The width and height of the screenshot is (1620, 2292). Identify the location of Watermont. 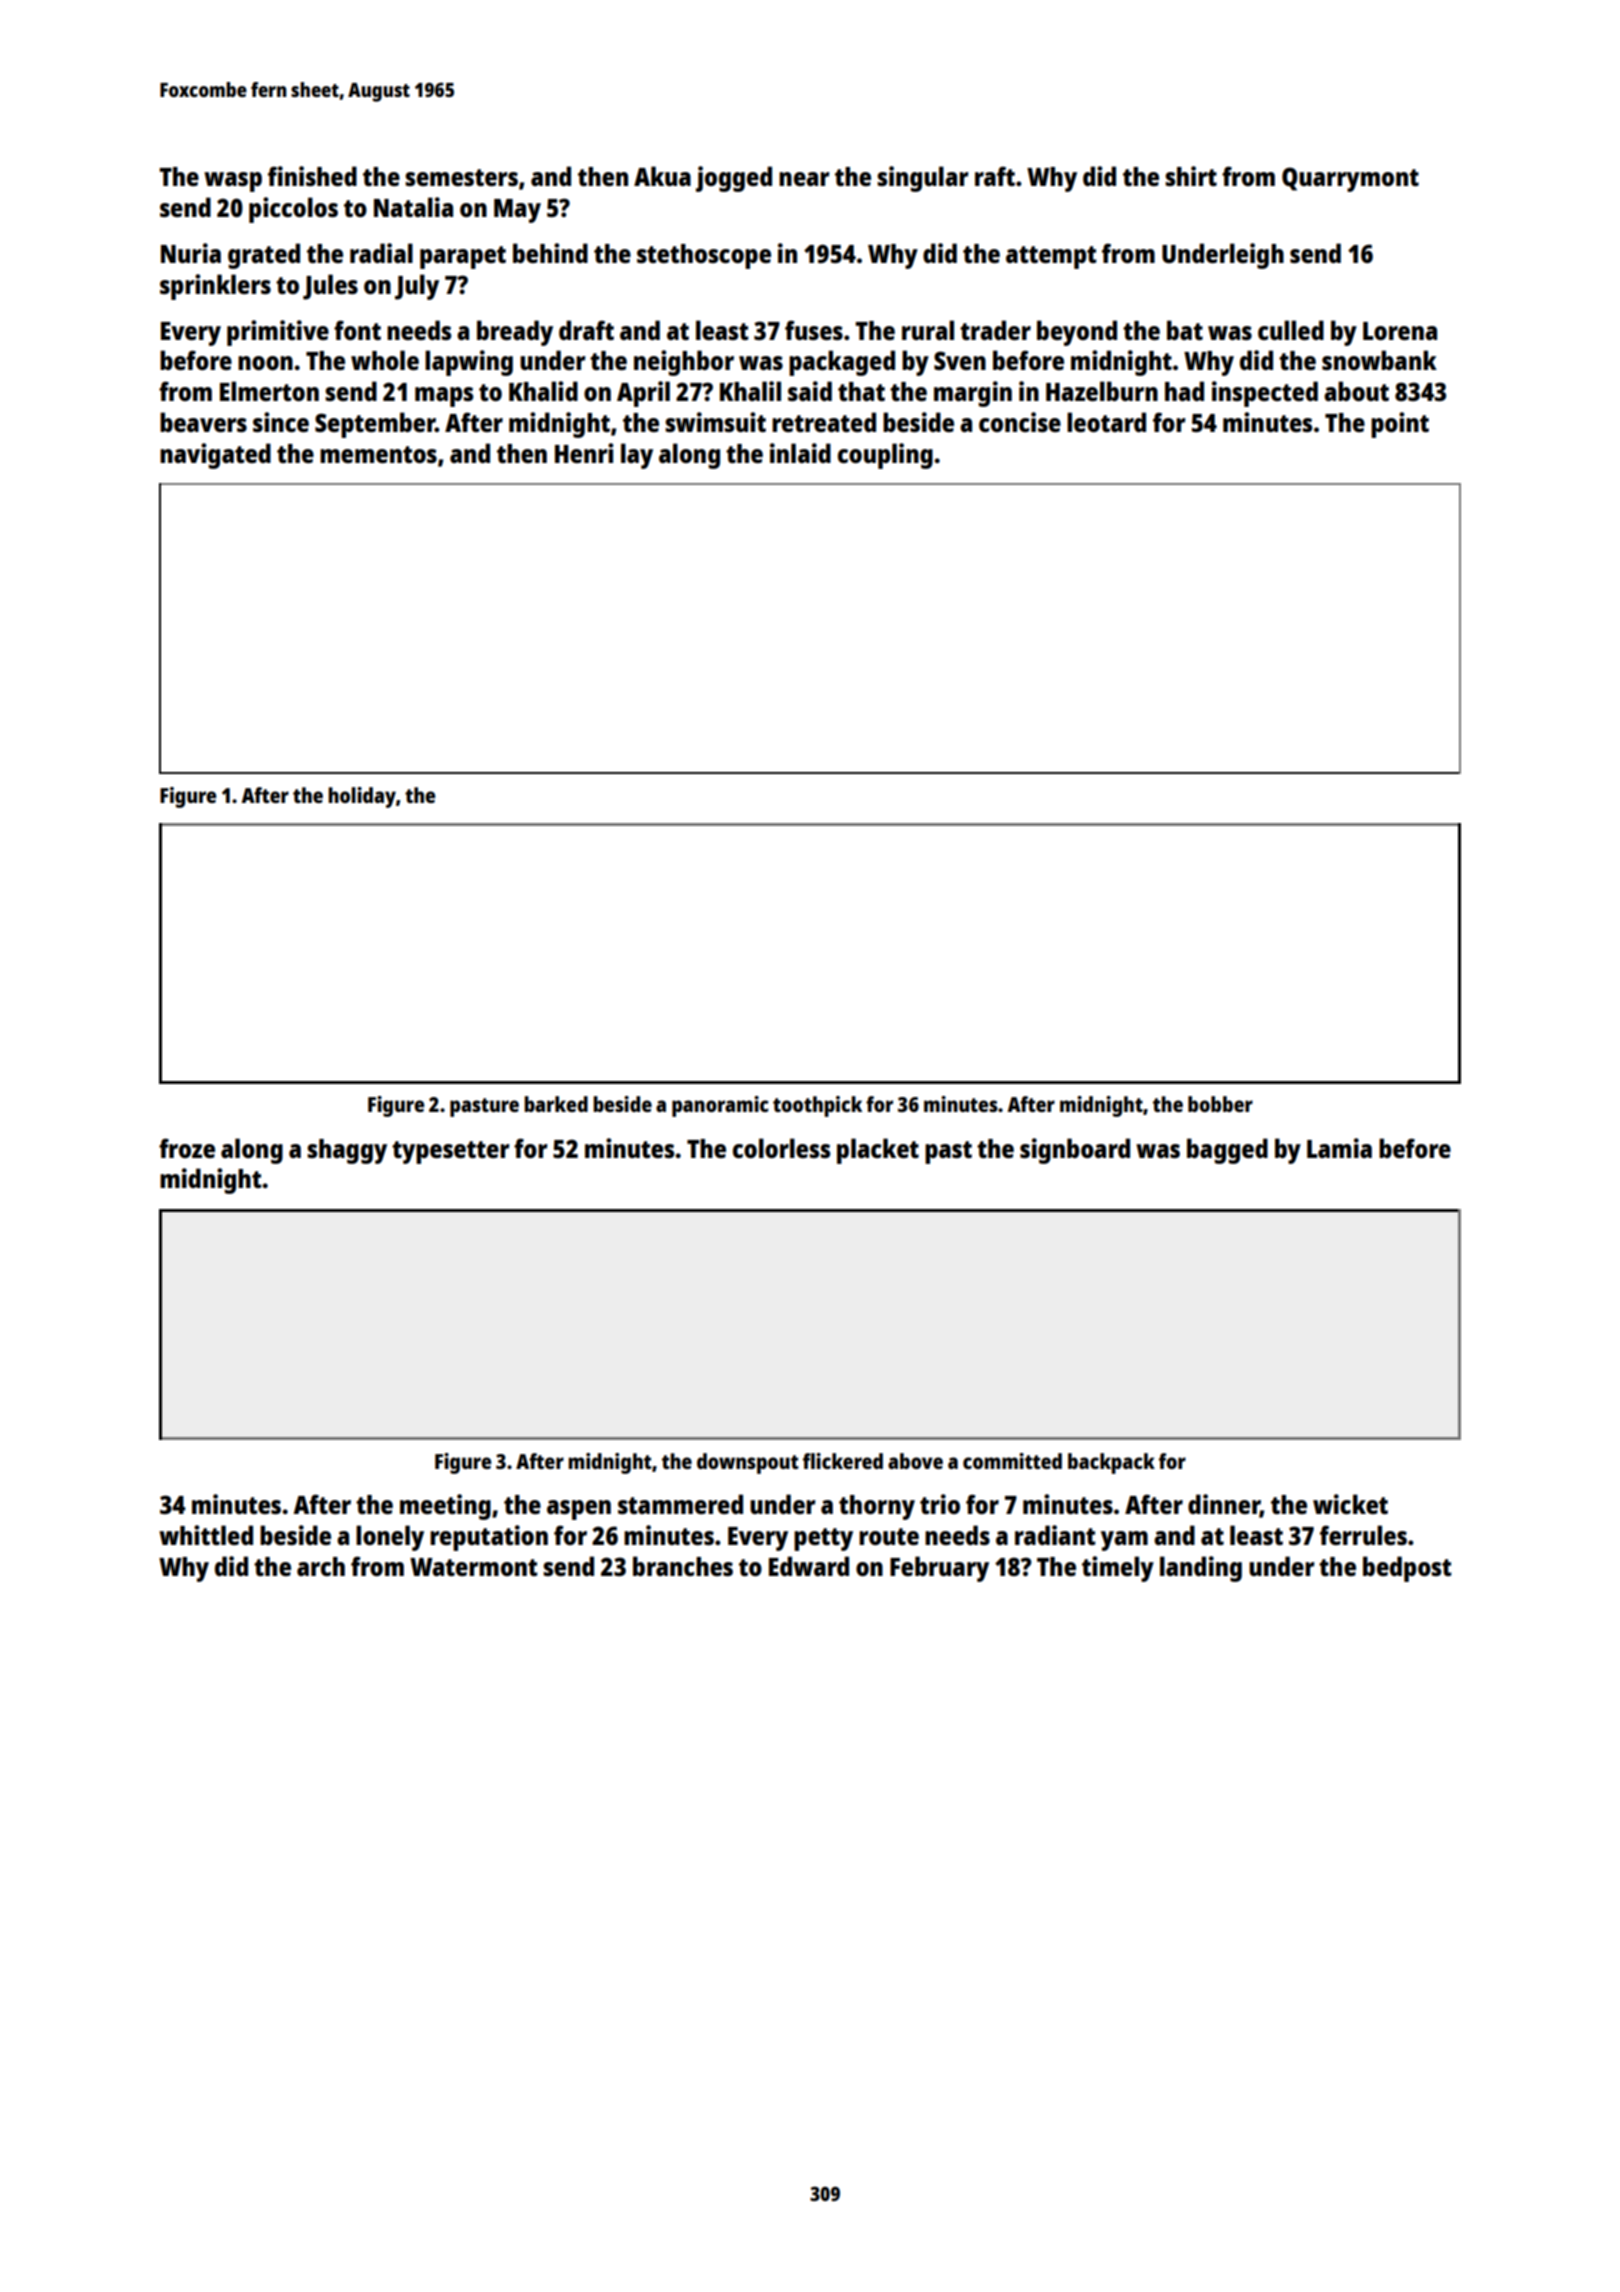
(473, 1567).
